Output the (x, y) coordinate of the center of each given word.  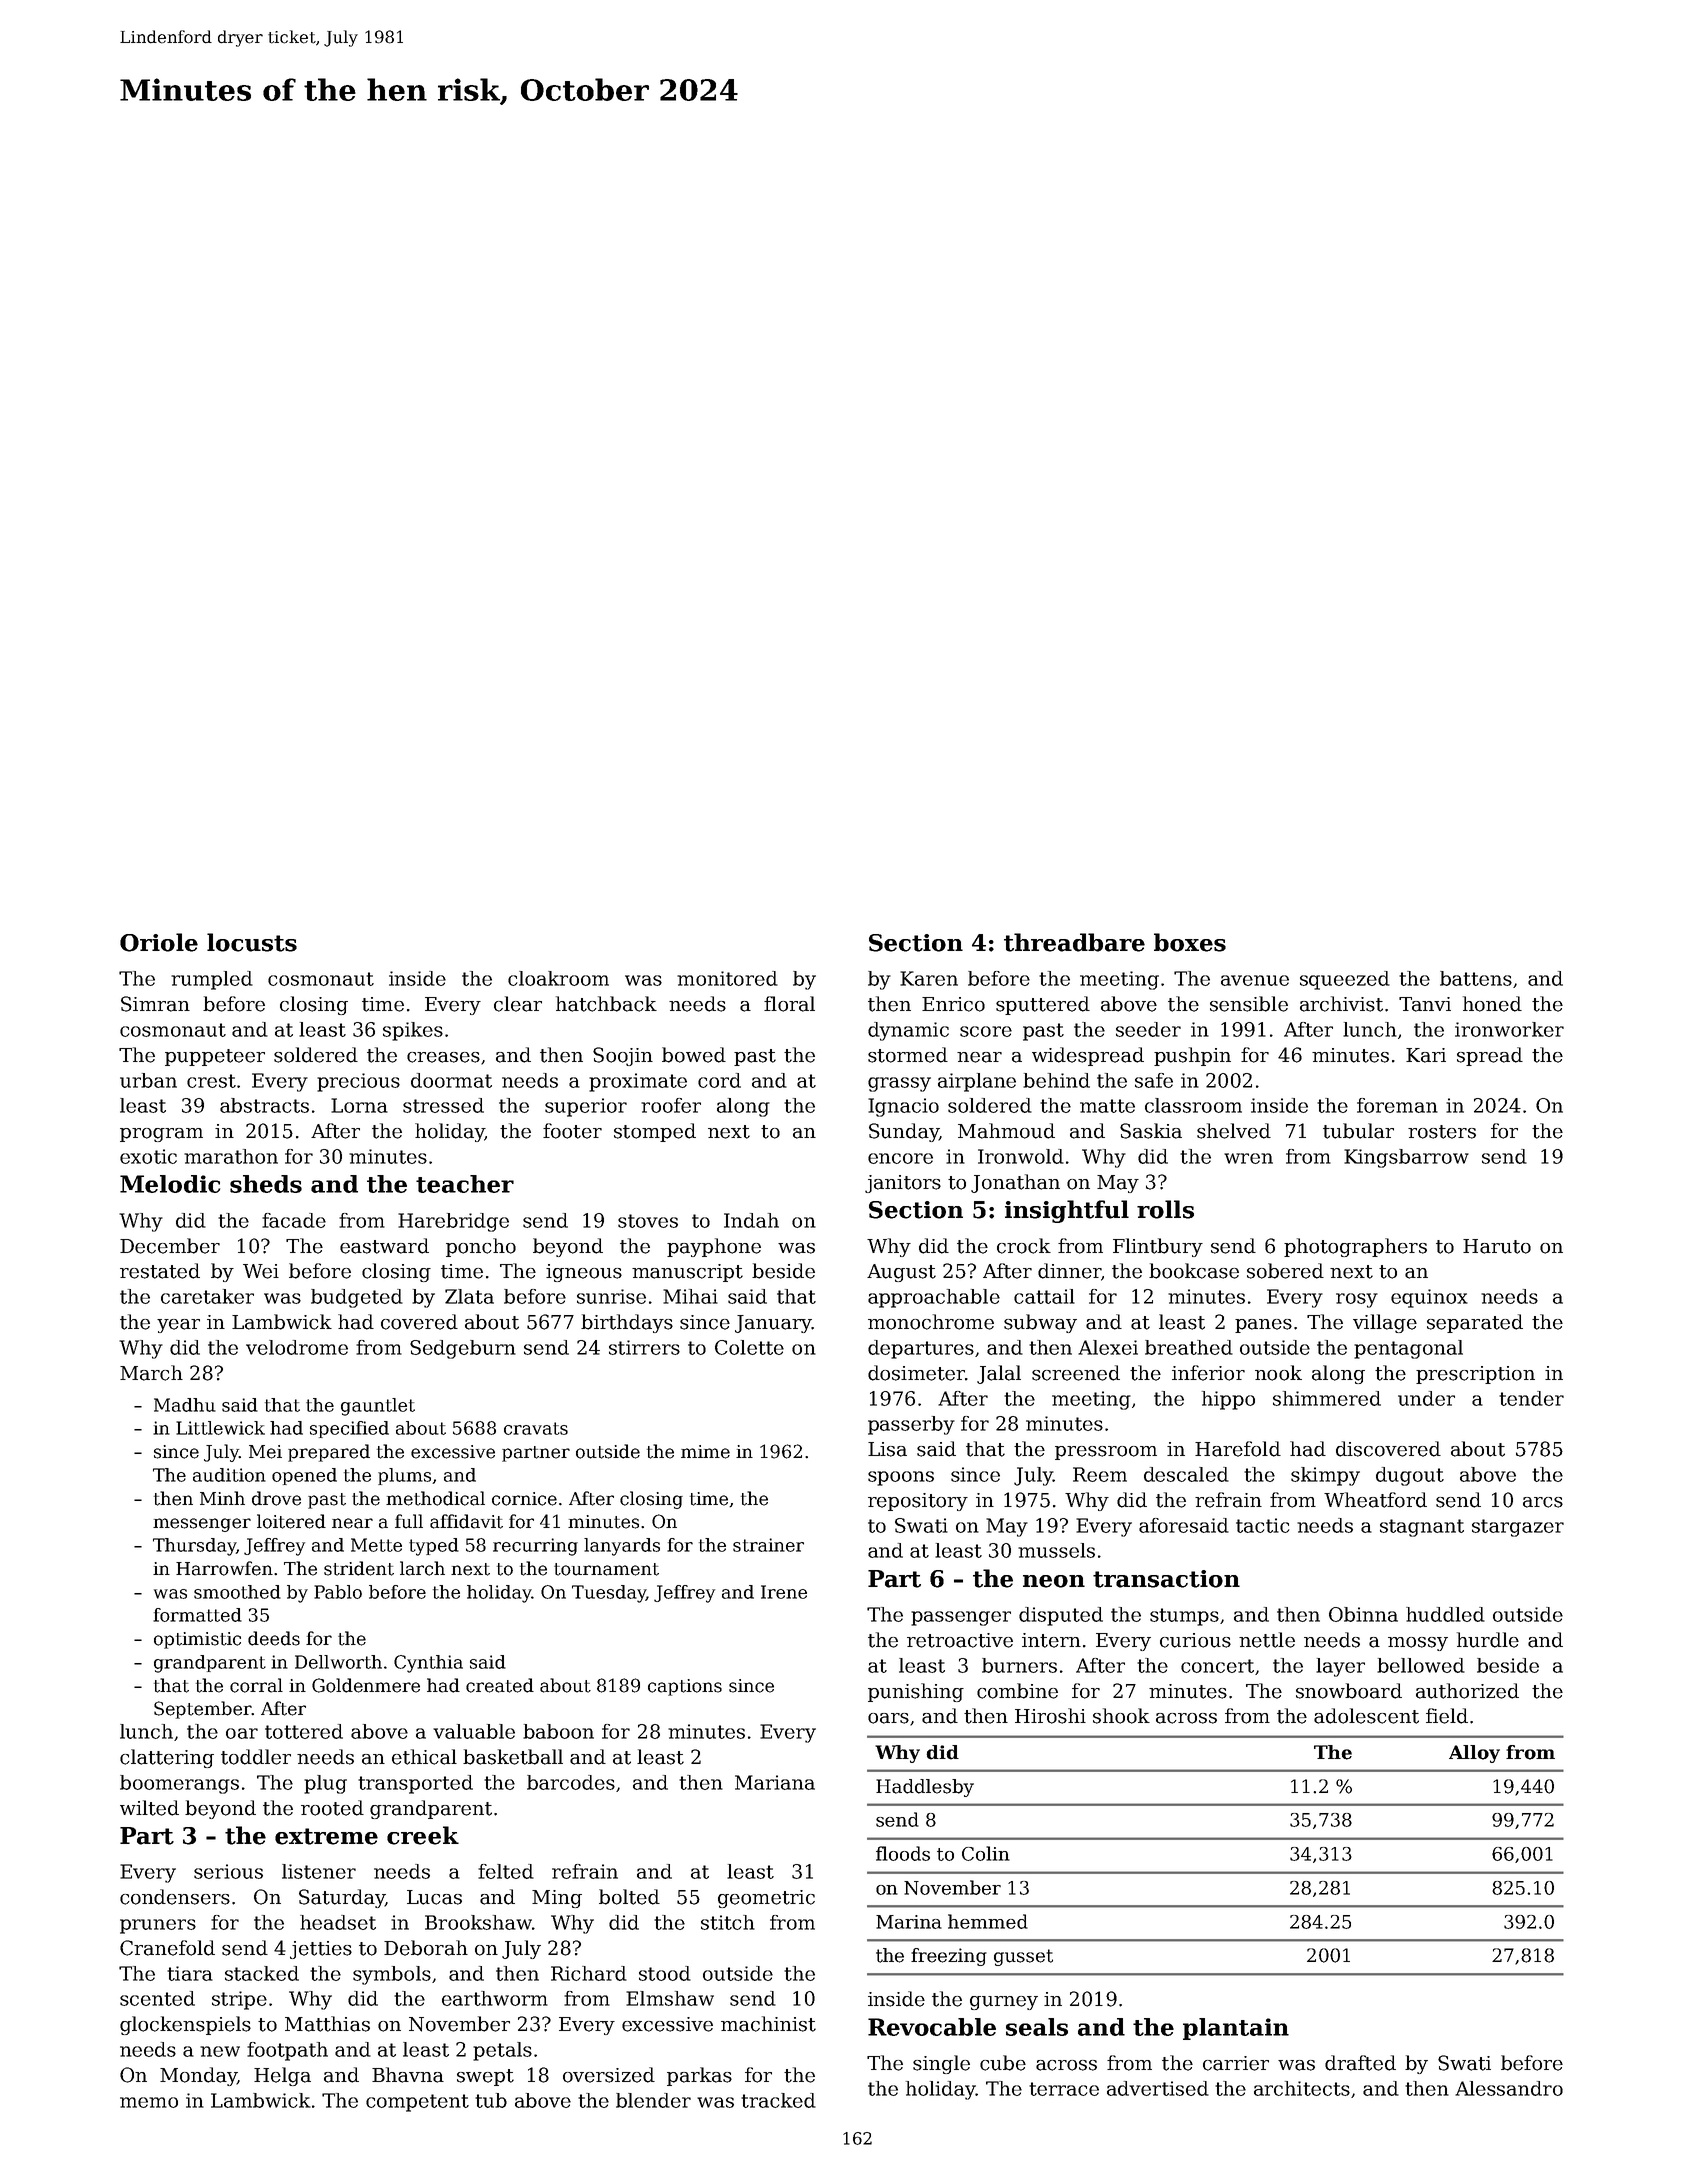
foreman (1397, 1105)
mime (705, 1452)
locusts (252, 942)
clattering (167, 1758)
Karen (929, 978)
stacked (262, 1973)
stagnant (1422, 1528)
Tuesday (609, 1594)
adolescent (1366, 1716)
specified (349, 1429)
